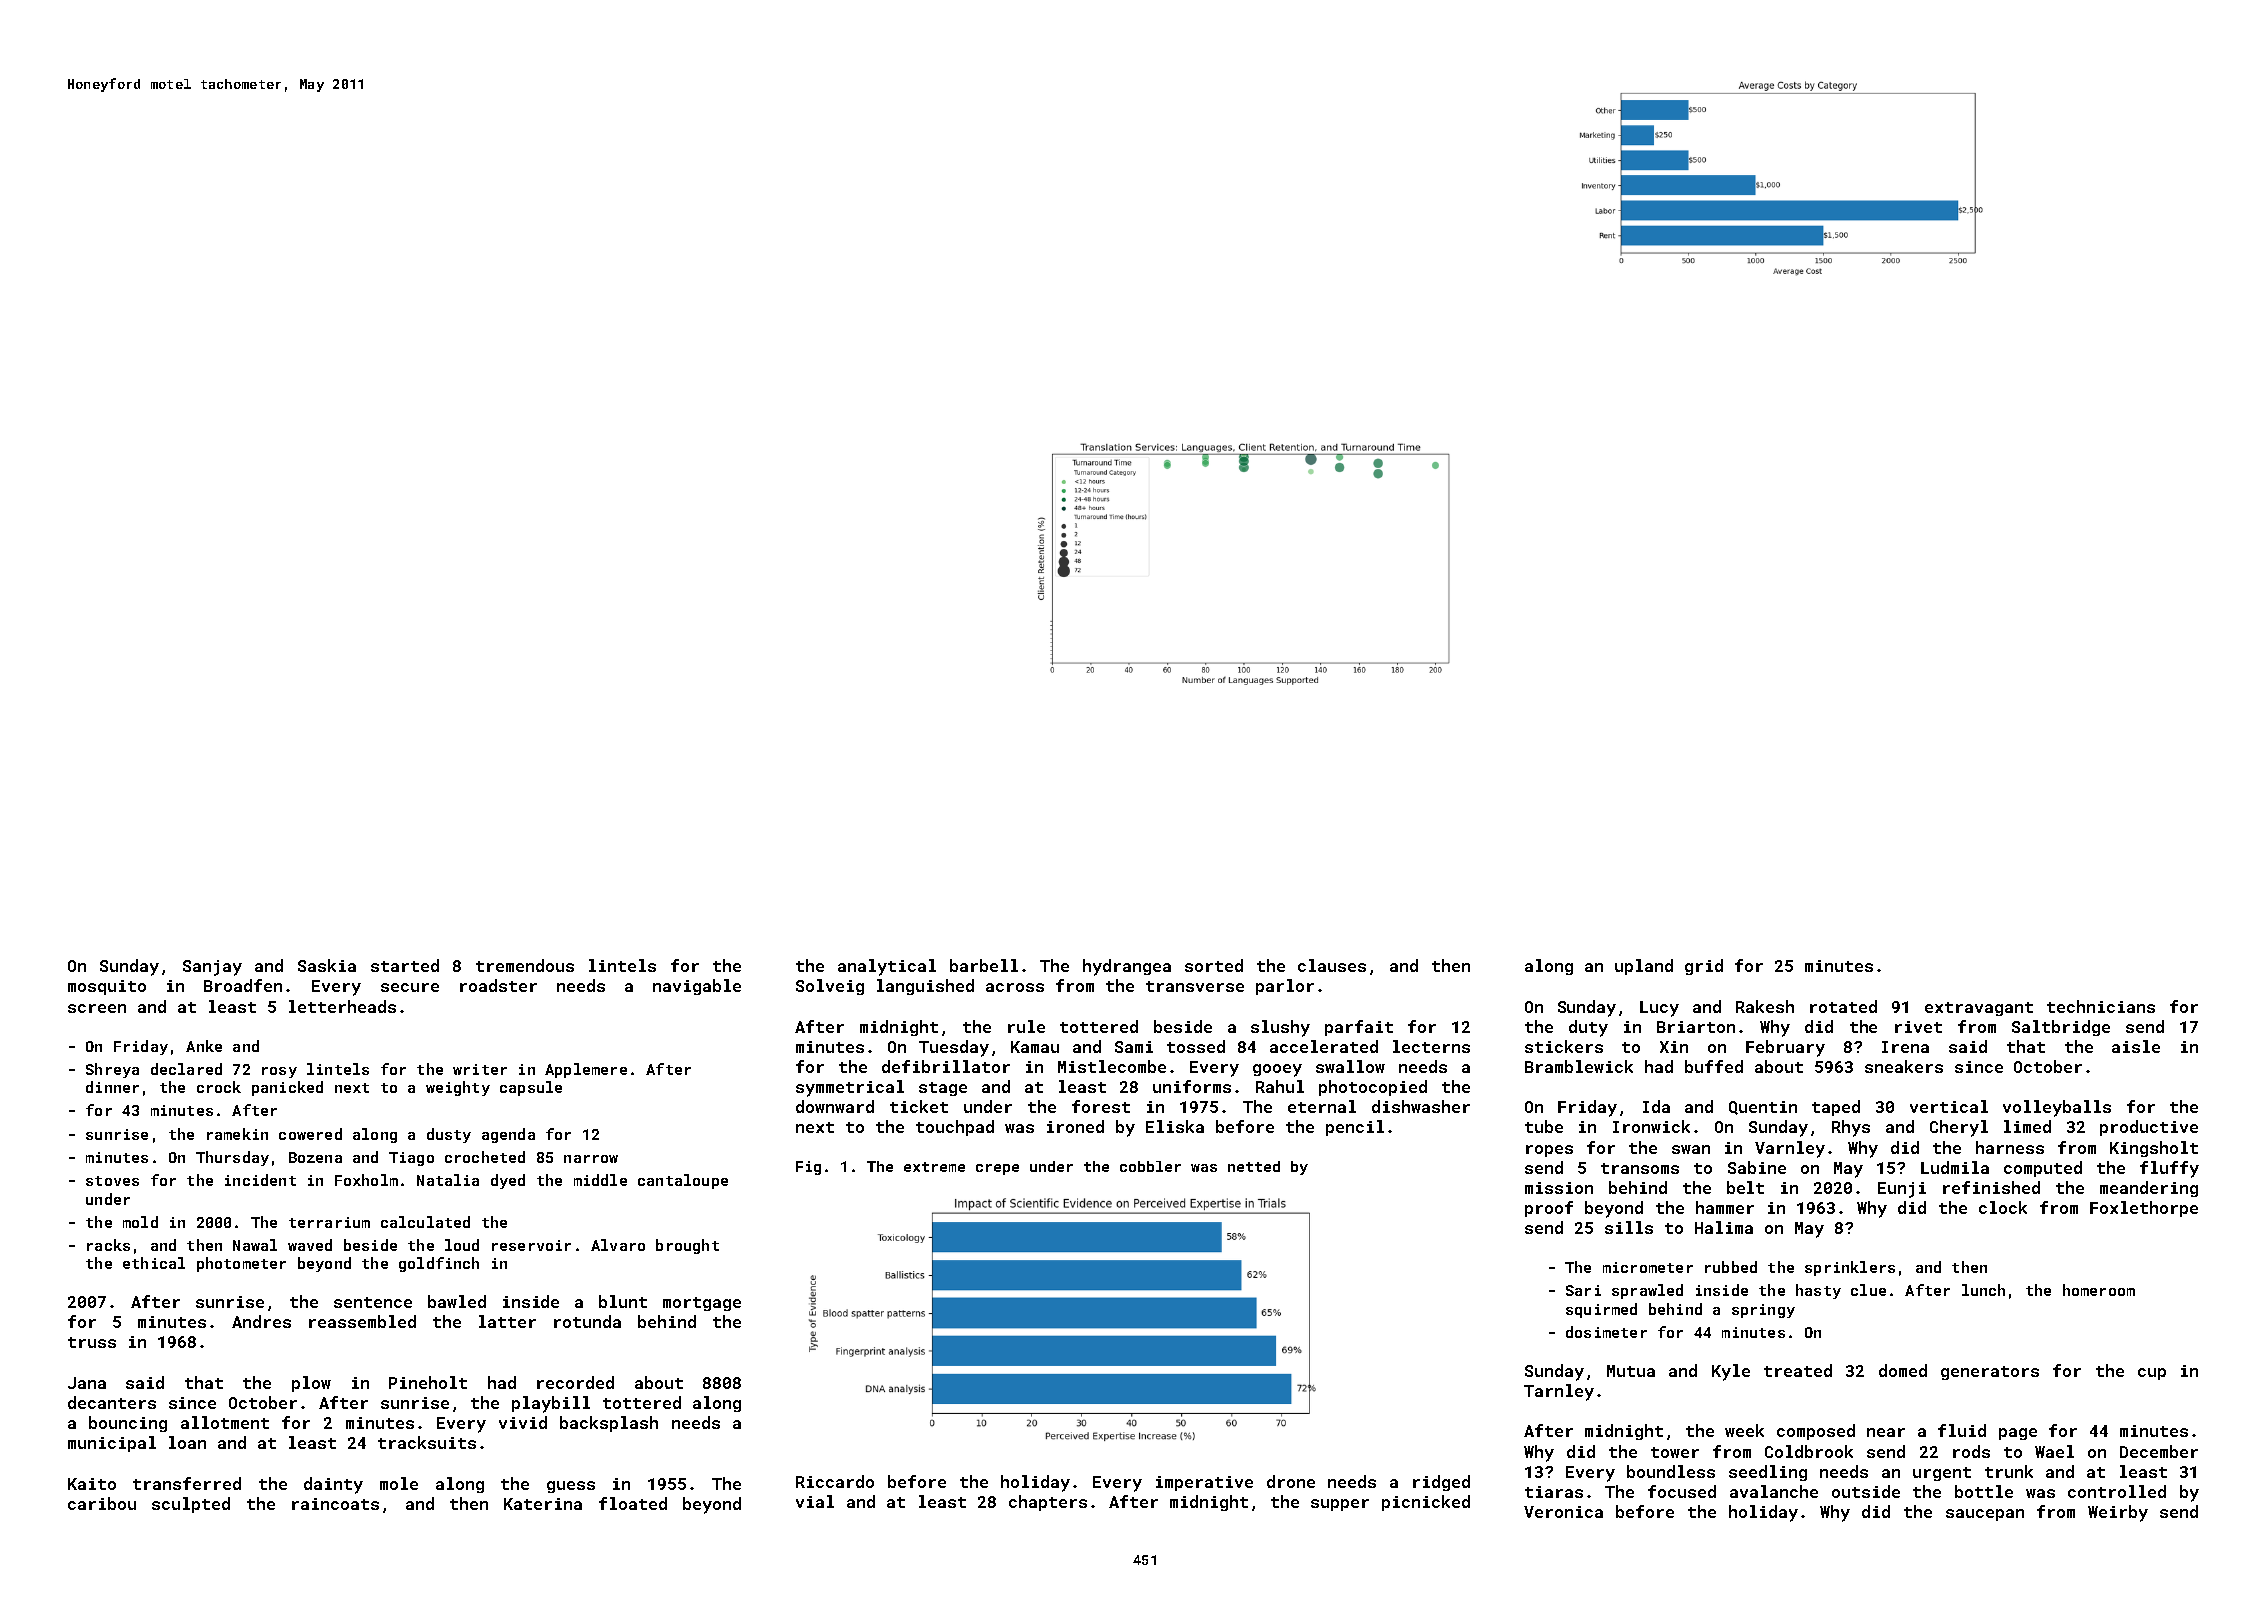 The width and height of the screenshot is (2267, 1603). Describe the element at coordinates (399, 1483) in the screenshot. I see `mole` at that location.
